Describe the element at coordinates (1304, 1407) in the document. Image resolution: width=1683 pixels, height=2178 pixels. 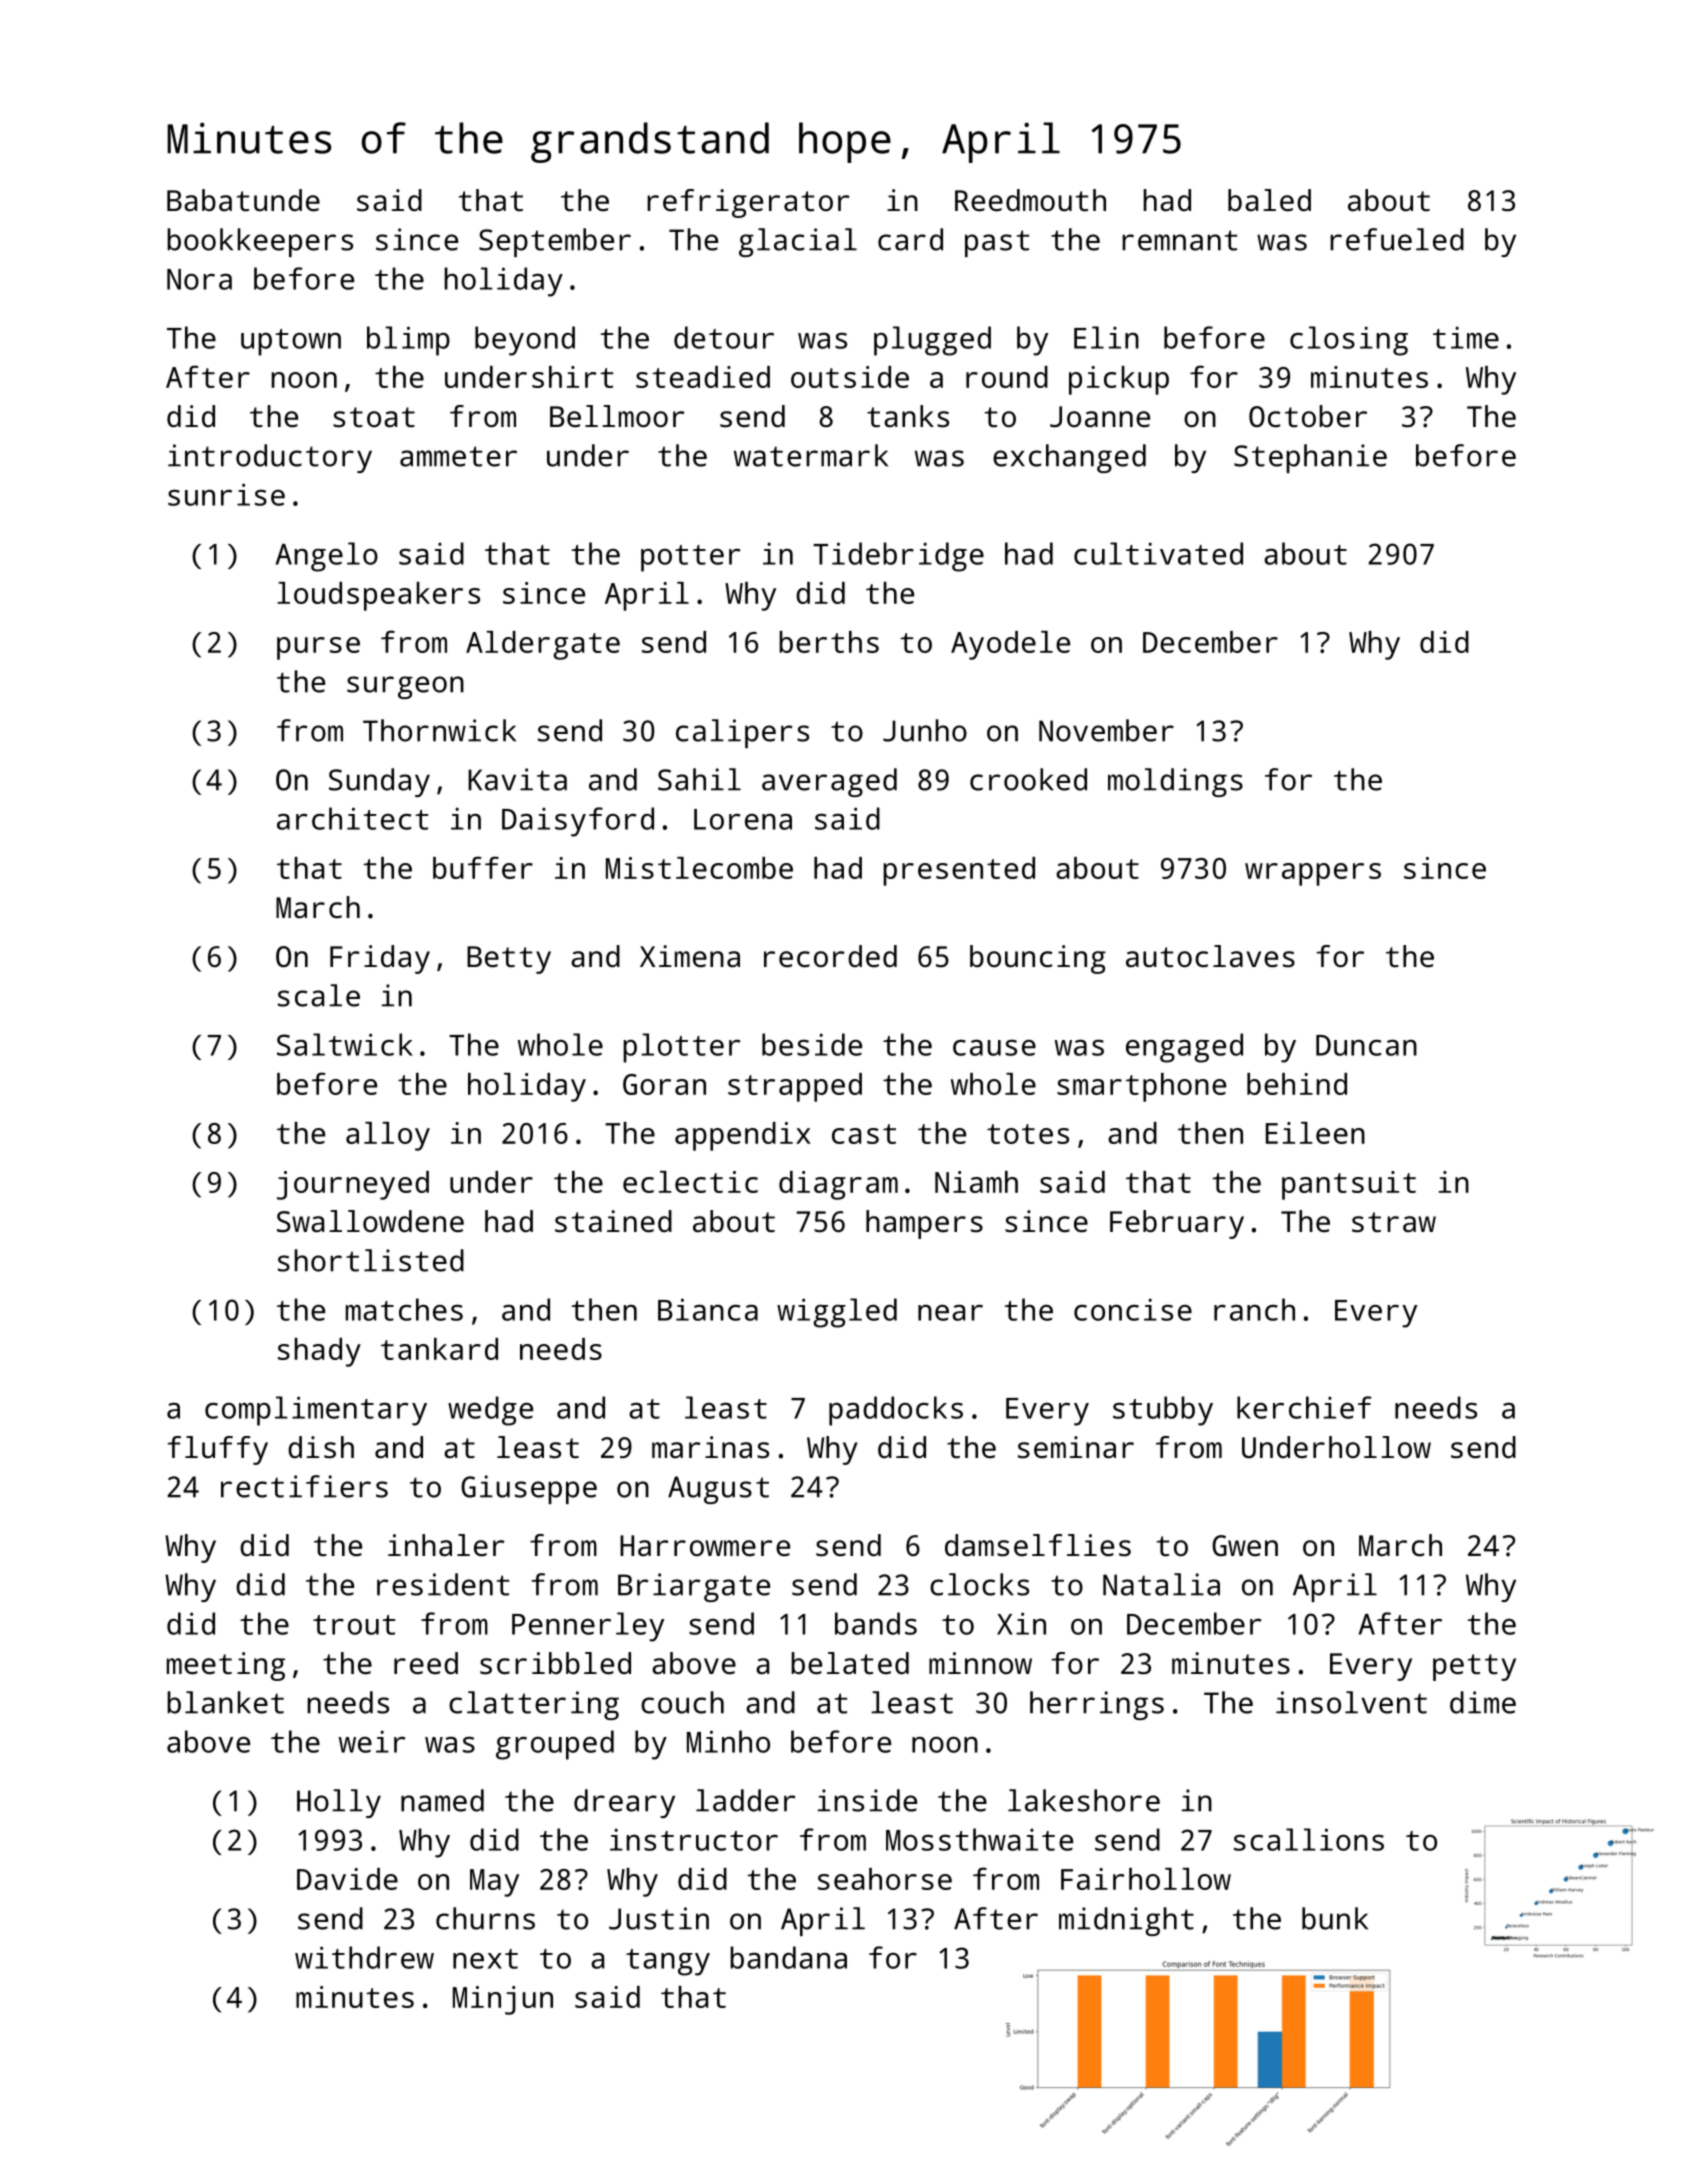
I see `kerchief` at that location.
